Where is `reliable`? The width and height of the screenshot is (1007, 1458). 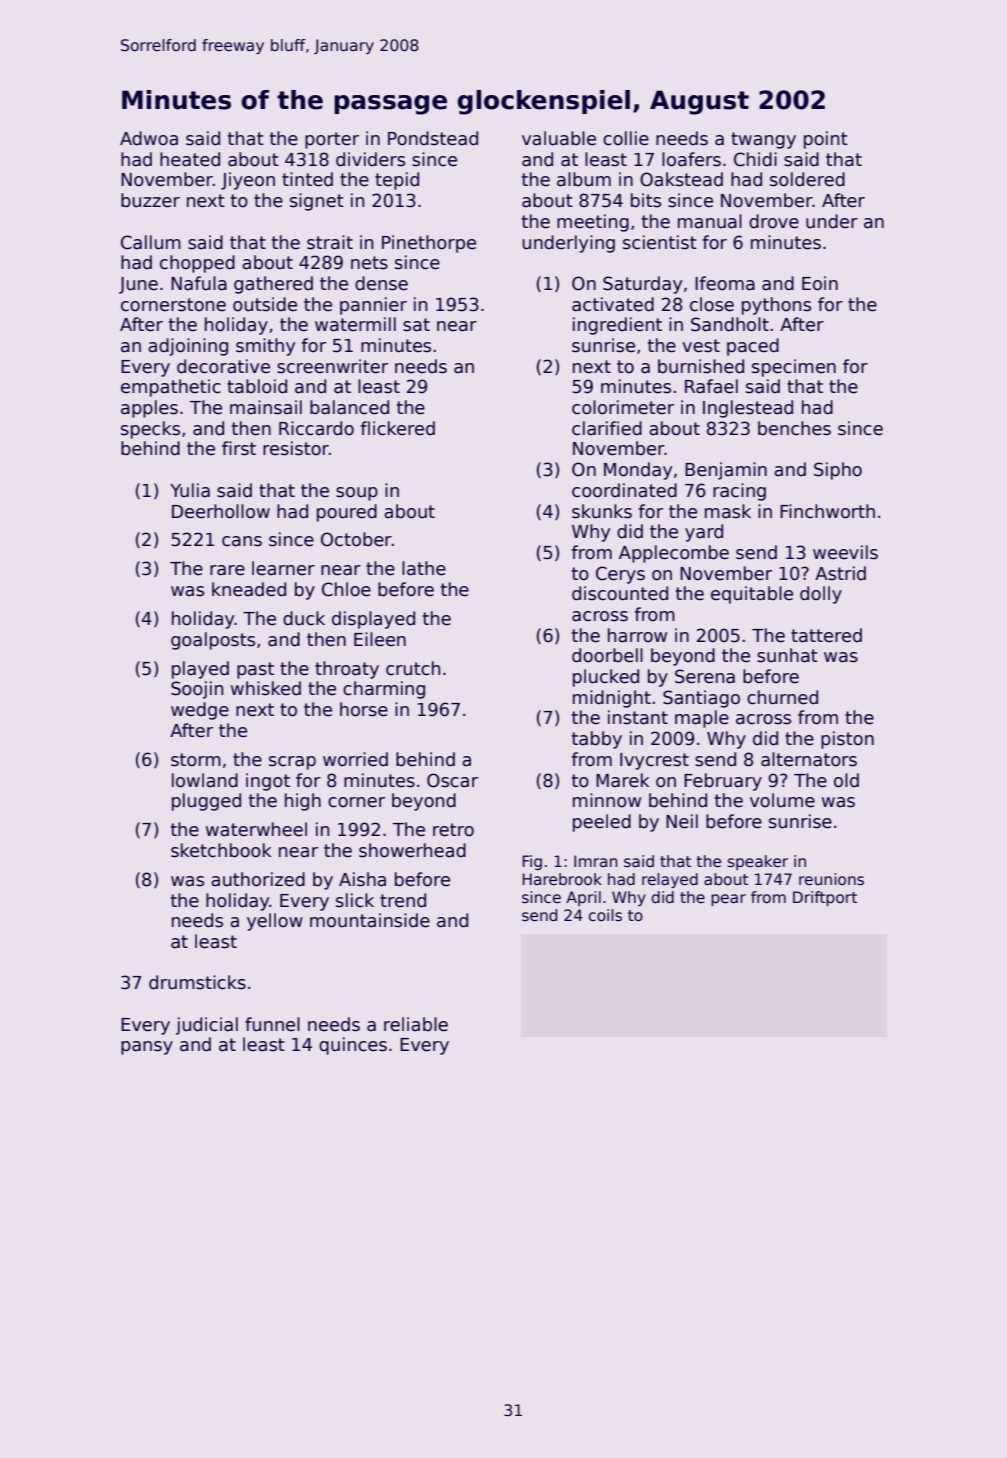 reliable is located at coordinates (416, 1024).
